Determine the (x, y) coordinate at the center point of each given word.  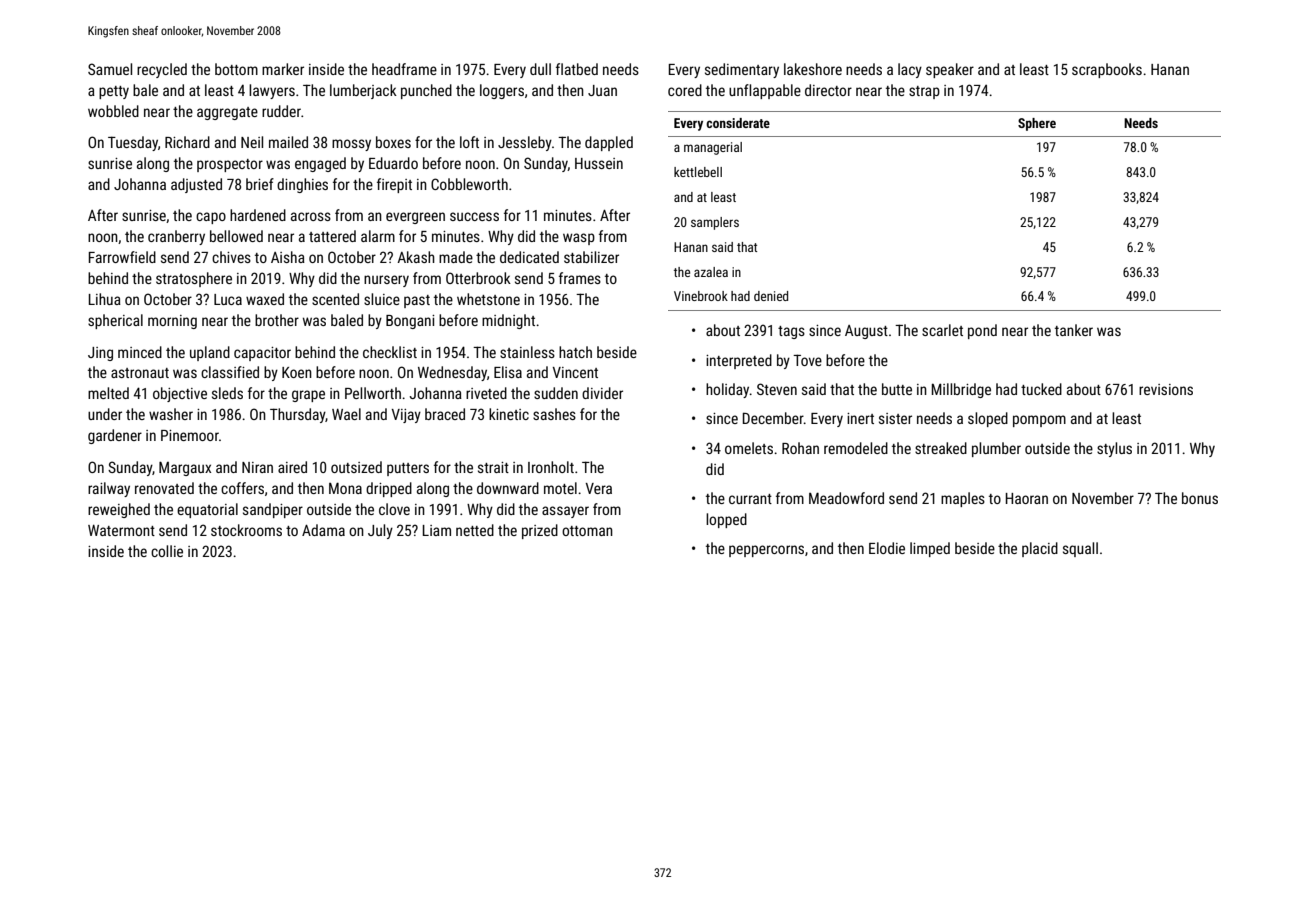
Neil (252, 142)
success (474, 216)
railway (109, 489)
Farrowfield (122, 257)
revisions (1166, 389)
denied (771, 296)
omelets (749, 448)
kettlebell (698, 172)
